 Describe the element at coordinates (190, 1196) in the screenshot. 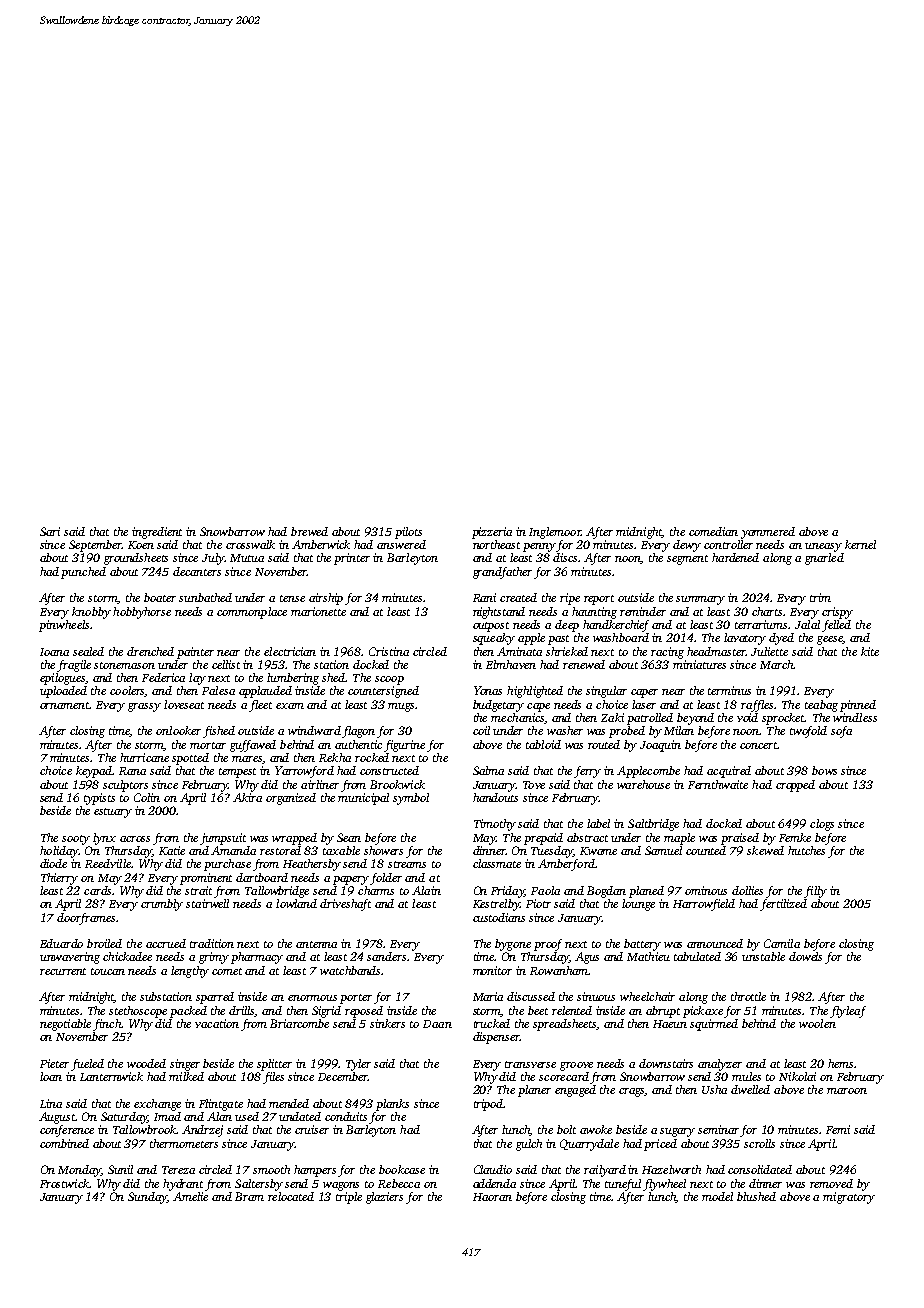

I see `Amelie` at that location.
